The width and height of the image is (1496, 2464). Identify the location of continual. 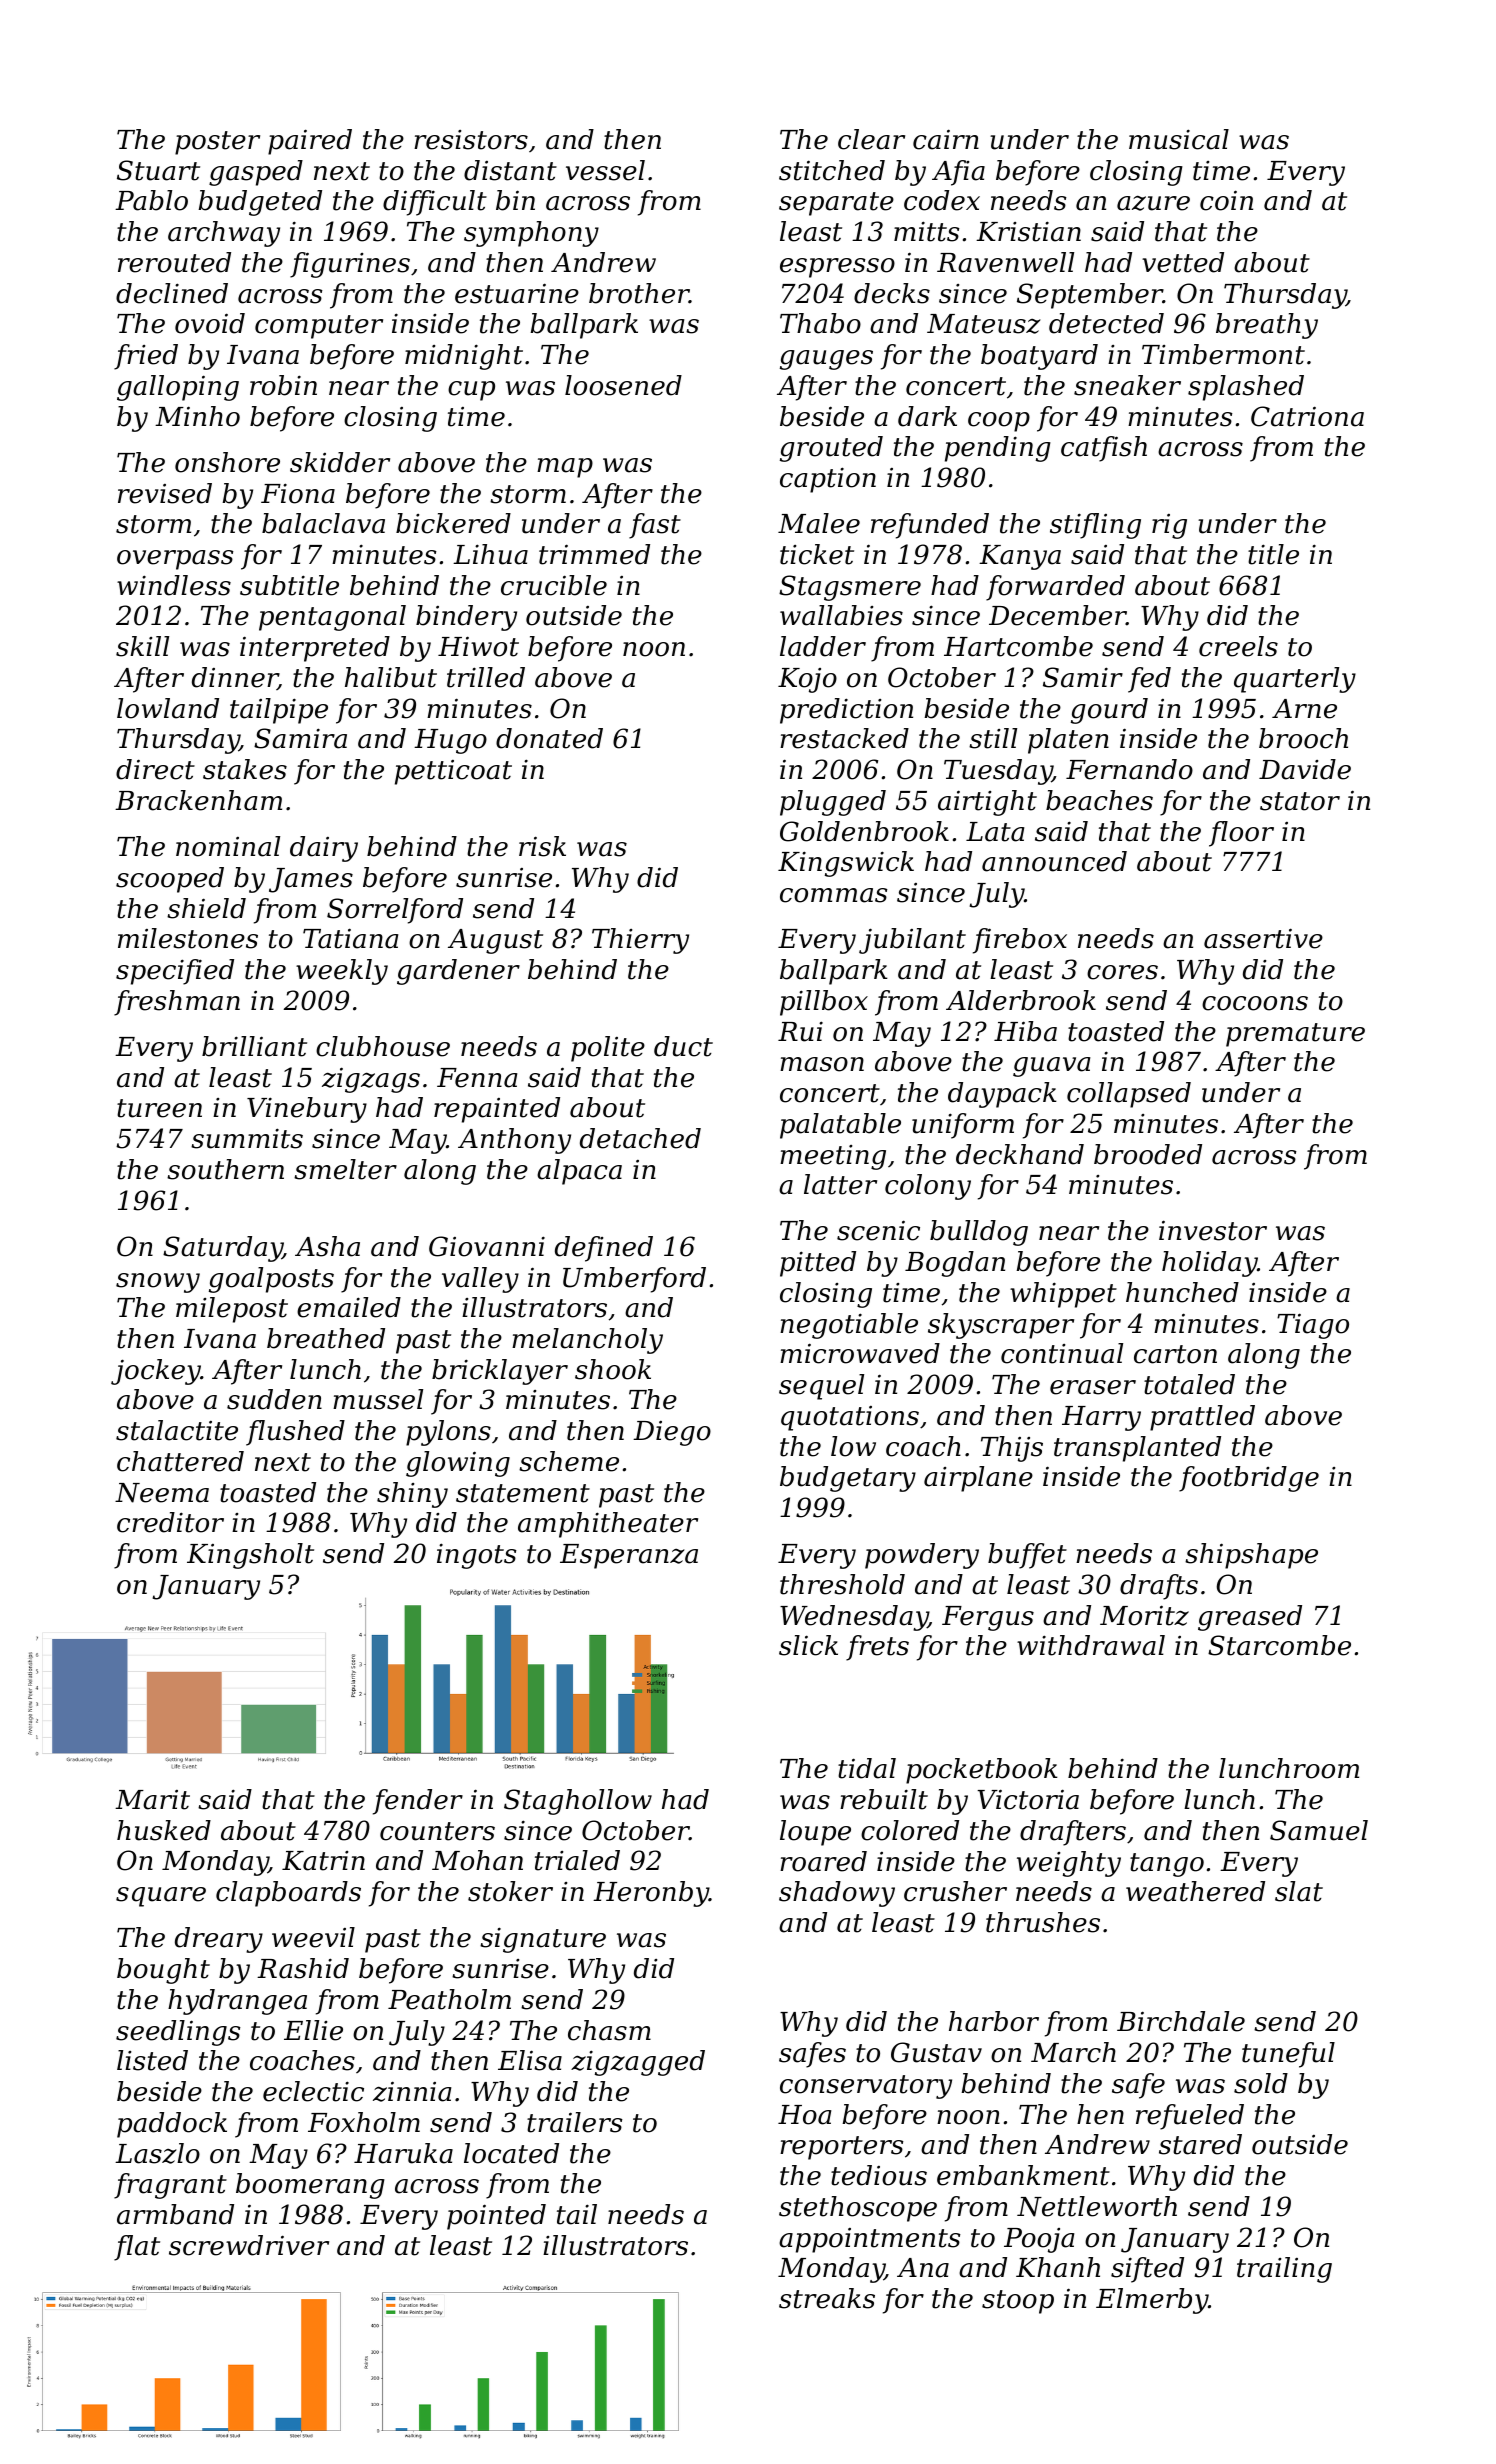
(1062, 1353).
